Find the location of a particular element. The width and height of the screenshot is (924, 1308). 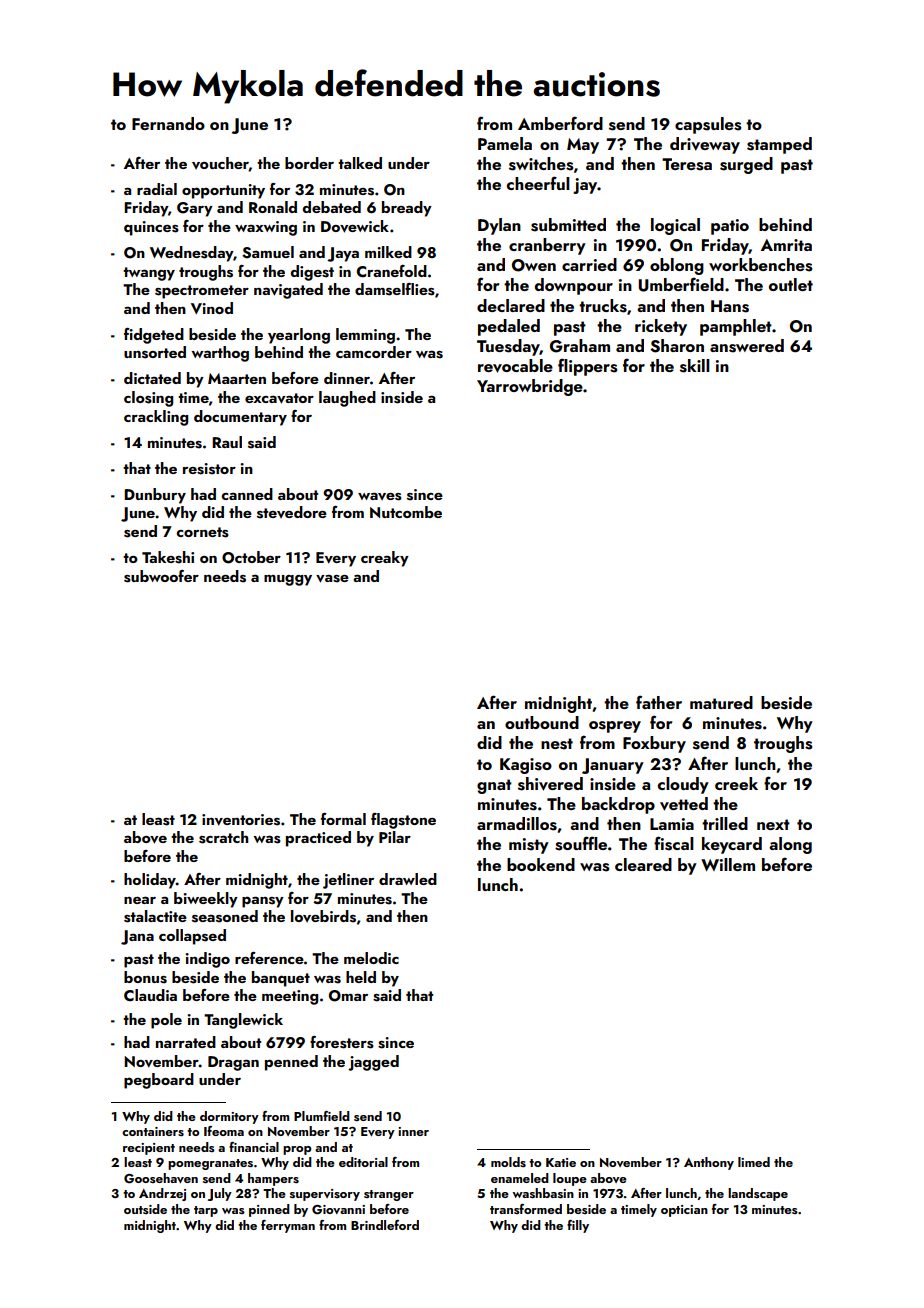

October is located at coordinates (251, 557).
